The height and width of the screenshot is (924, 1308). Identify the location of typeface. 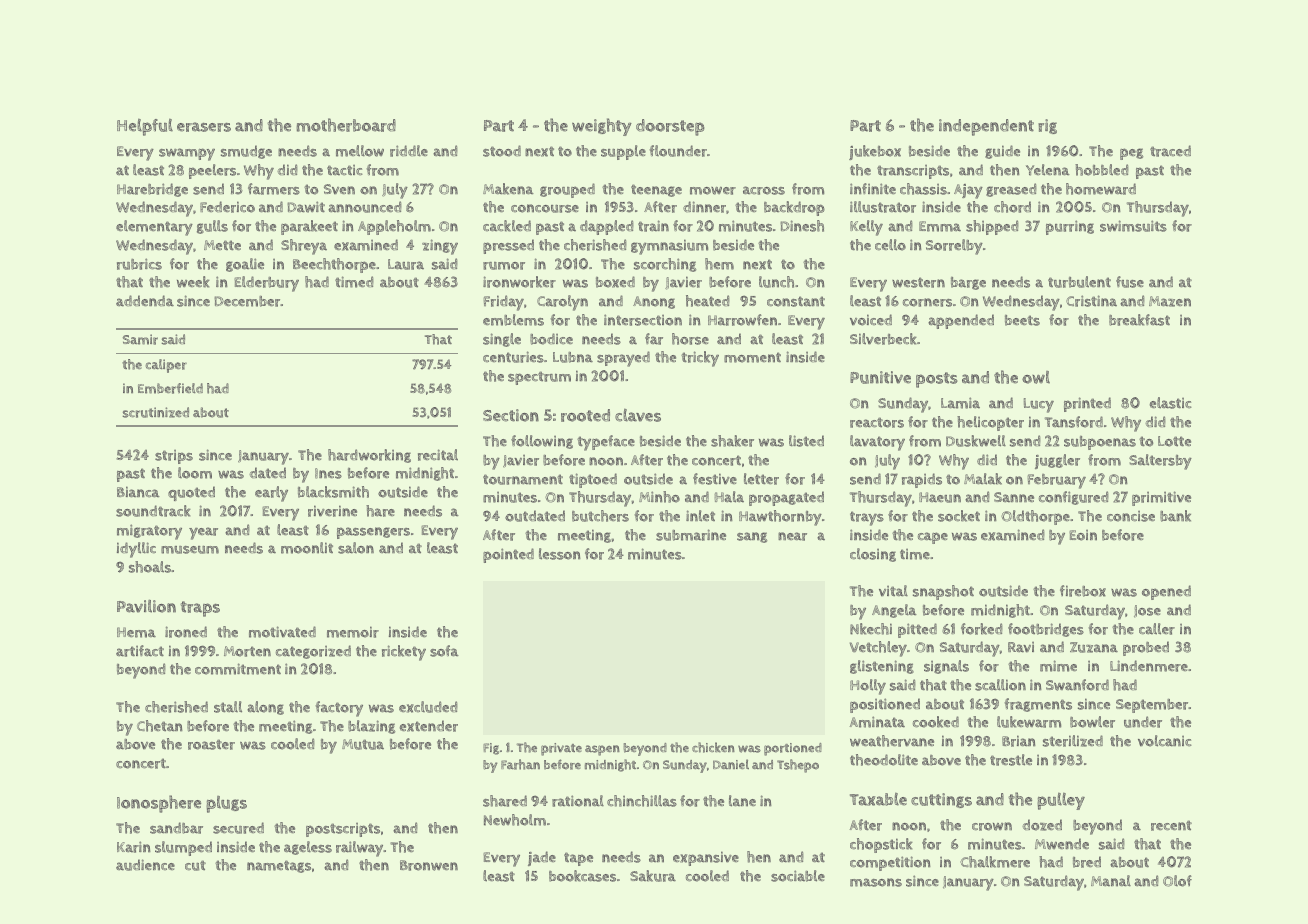
(606, 443).
